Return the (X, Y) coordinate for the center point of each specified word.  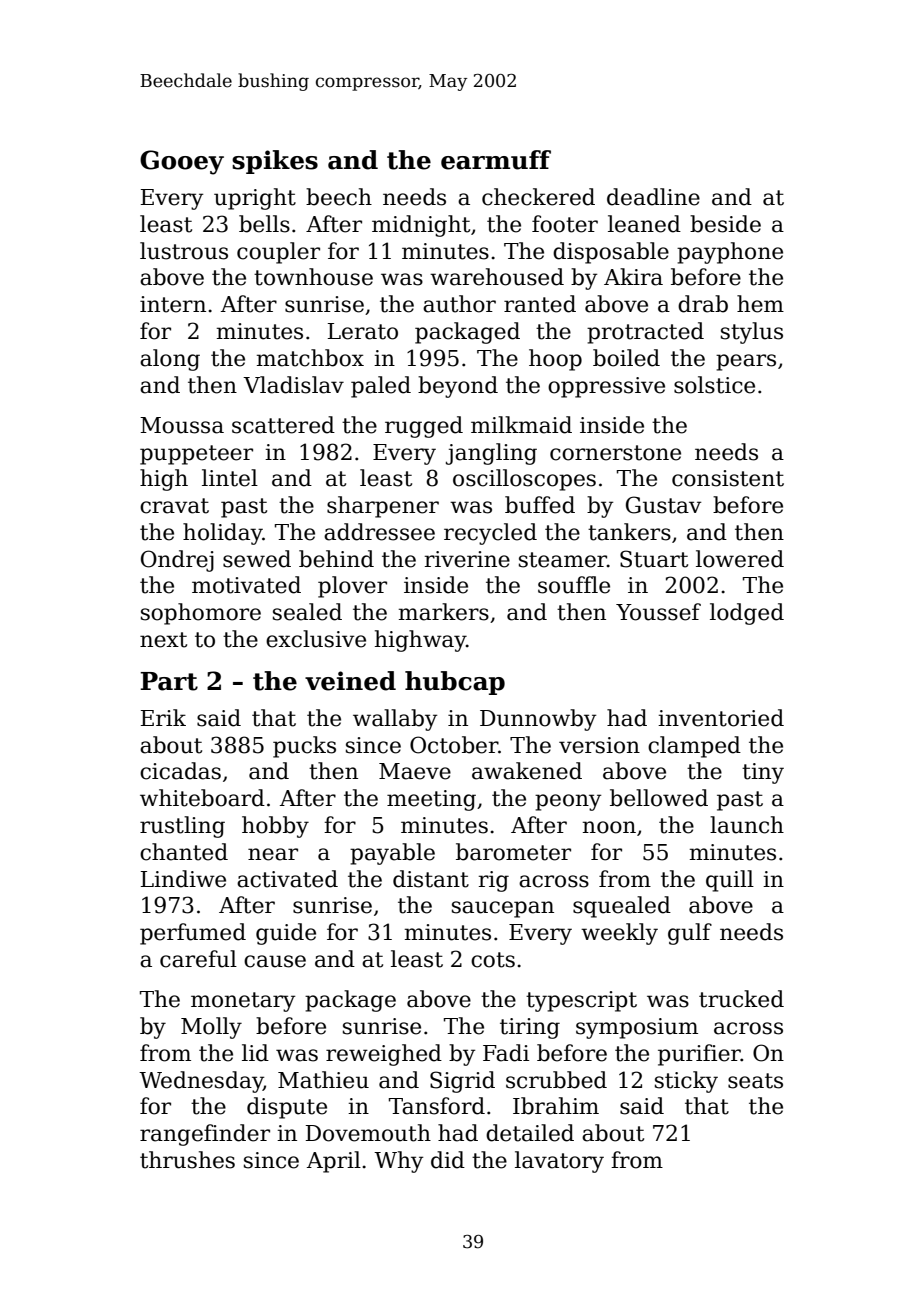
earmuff (496, 160)
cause (275, 961)
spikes (275, 162)
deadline (653, 197)
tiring (530, 1028)
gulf (690, 934)
